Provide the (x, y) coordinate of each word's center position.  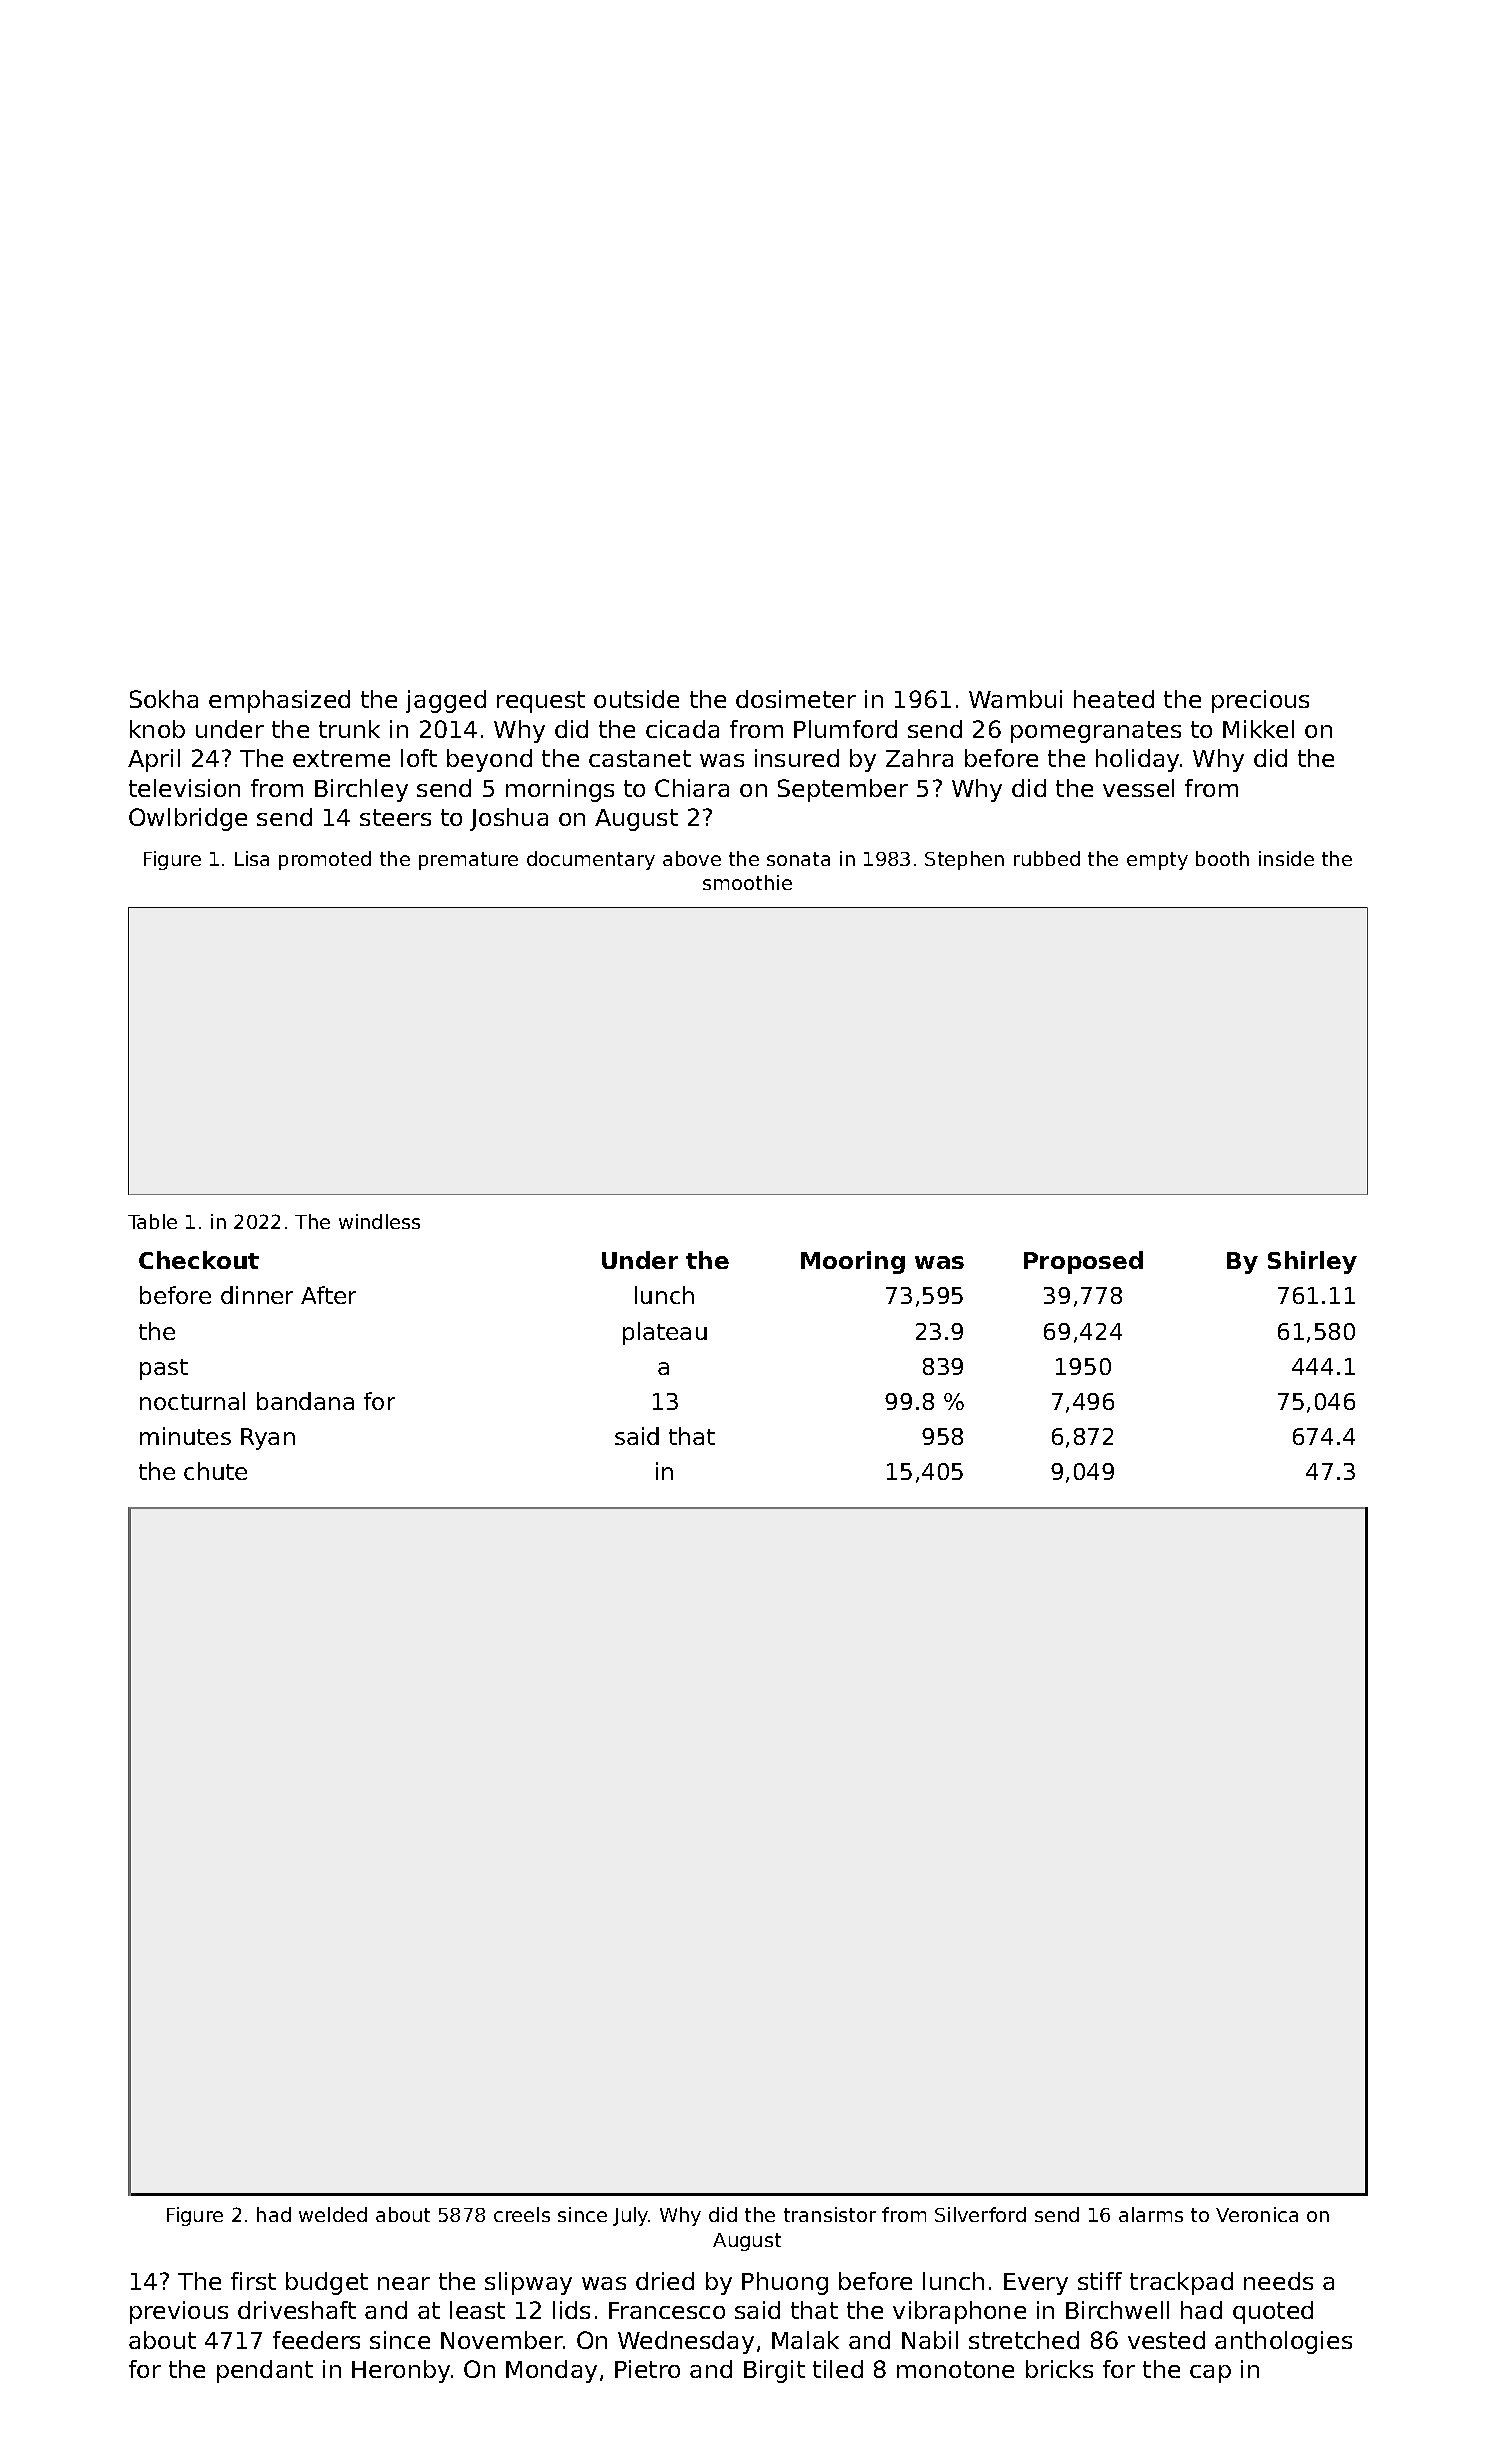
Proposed (1083, 1262)
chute (215, 1471)
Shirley (1312, 1262)
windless (379, 1221)
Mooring (853, 1262)
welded (333, 2214)
